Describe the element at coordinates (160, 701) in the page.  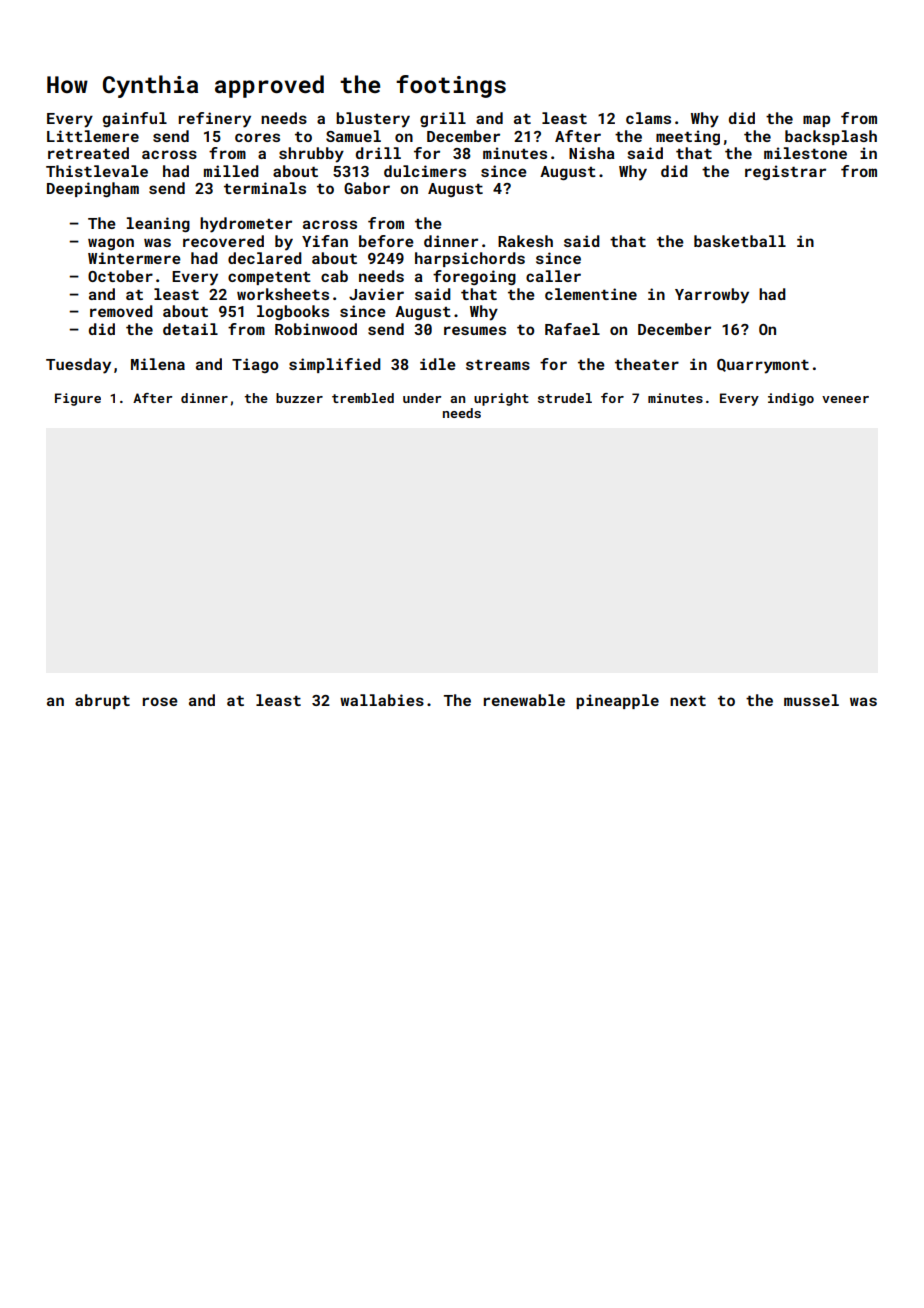
I see `rose` at that location.
